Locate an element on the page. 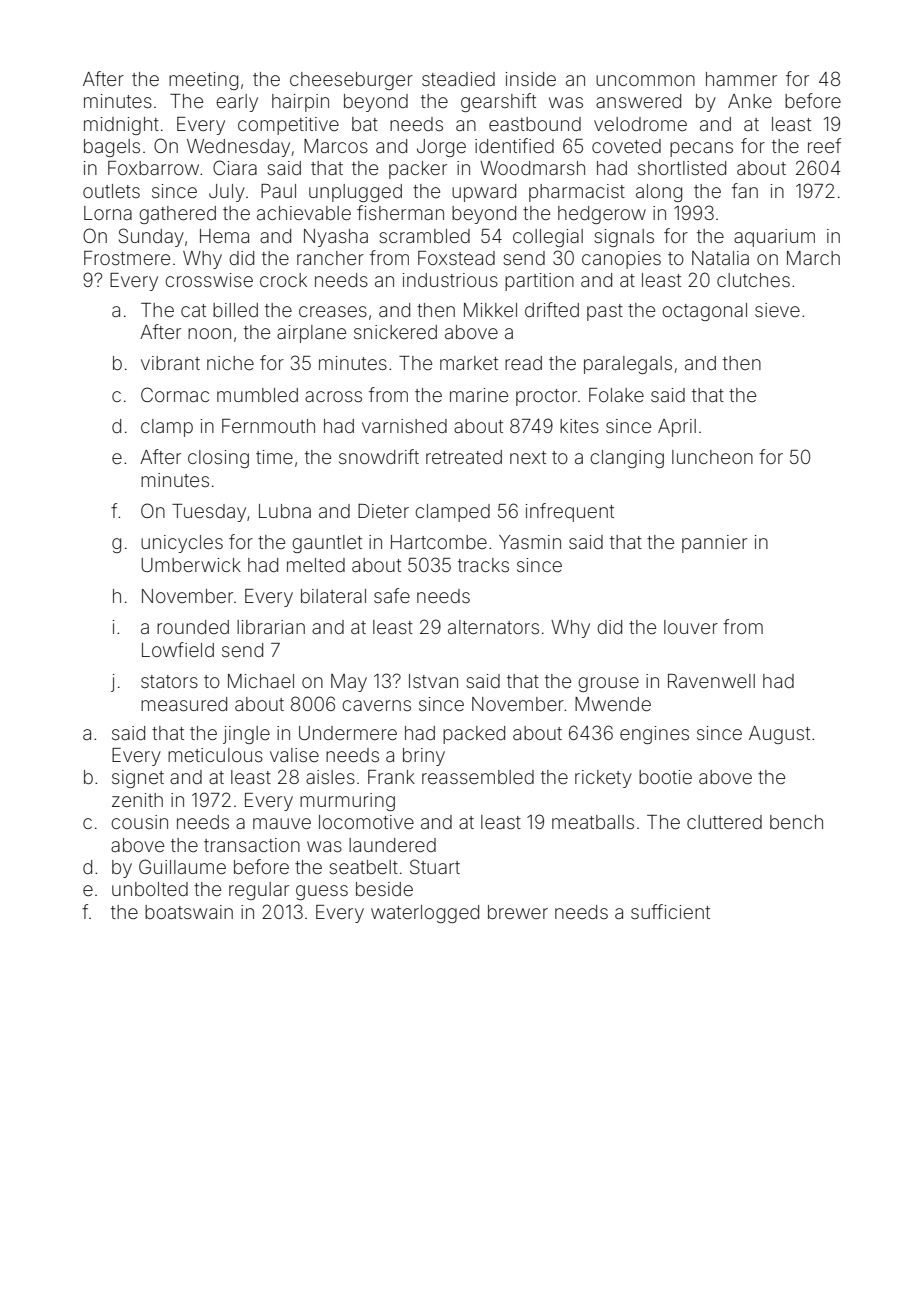 The image size is (924, 1314). sufficient is located at coordinates (670, 911).
